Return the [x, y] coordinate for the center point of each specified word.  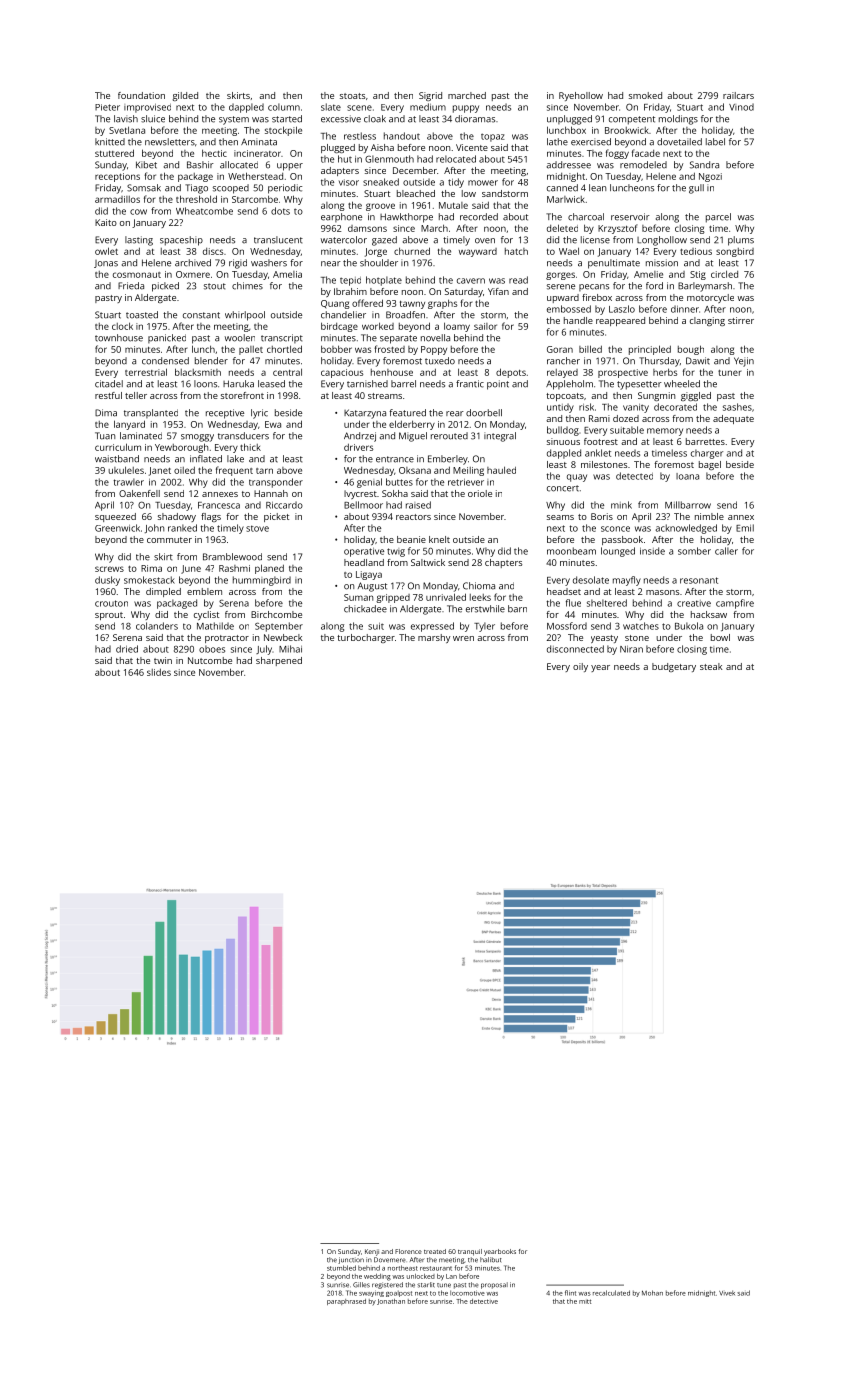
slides [159, 672]
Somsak [144, 188]
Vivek [727, 1293]
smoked [645, 95]
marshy [434, 638]
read [518, 280]
